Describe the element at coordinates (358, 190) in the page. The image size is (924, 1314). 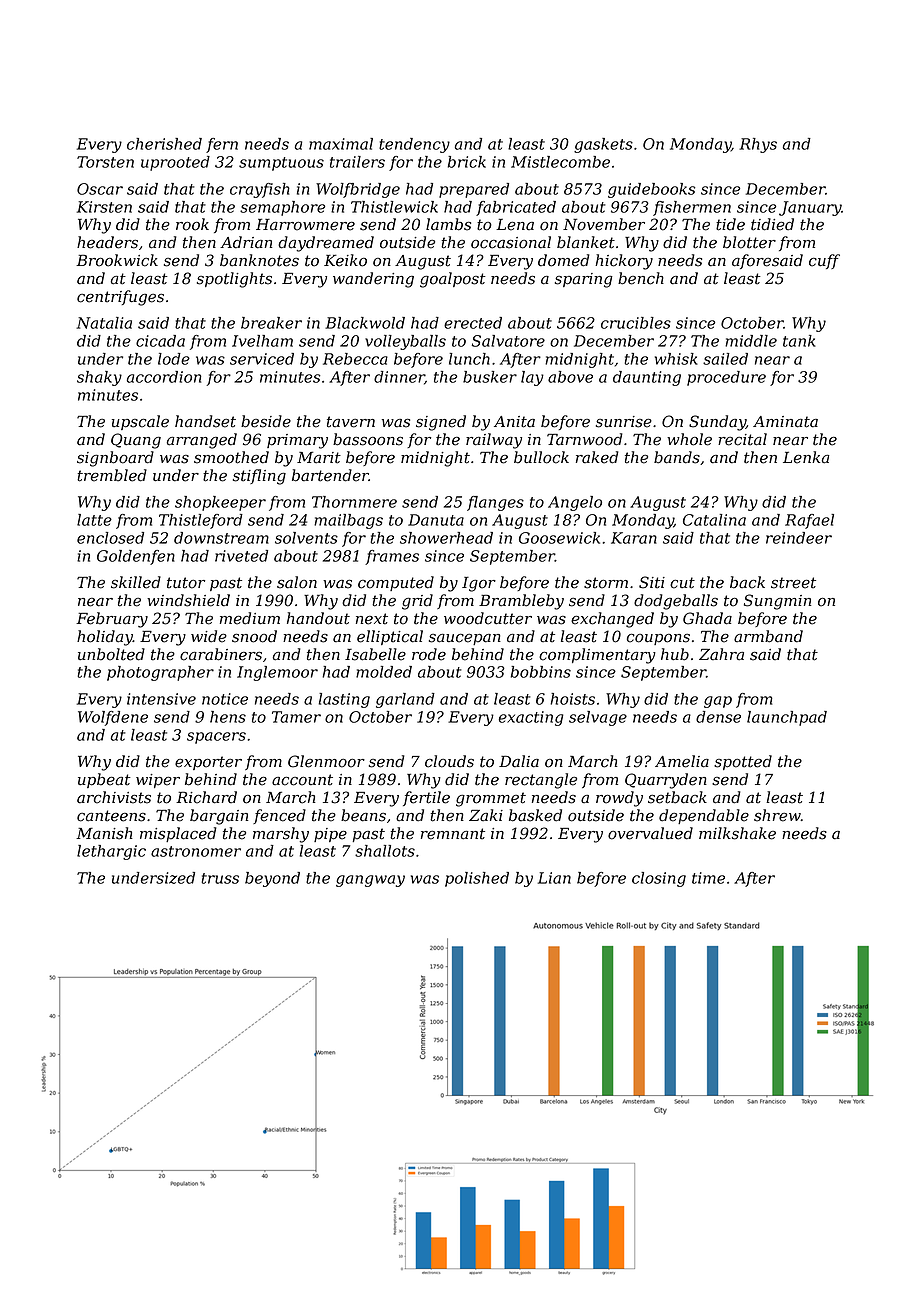
I see `Wolfbridge` at that location.
